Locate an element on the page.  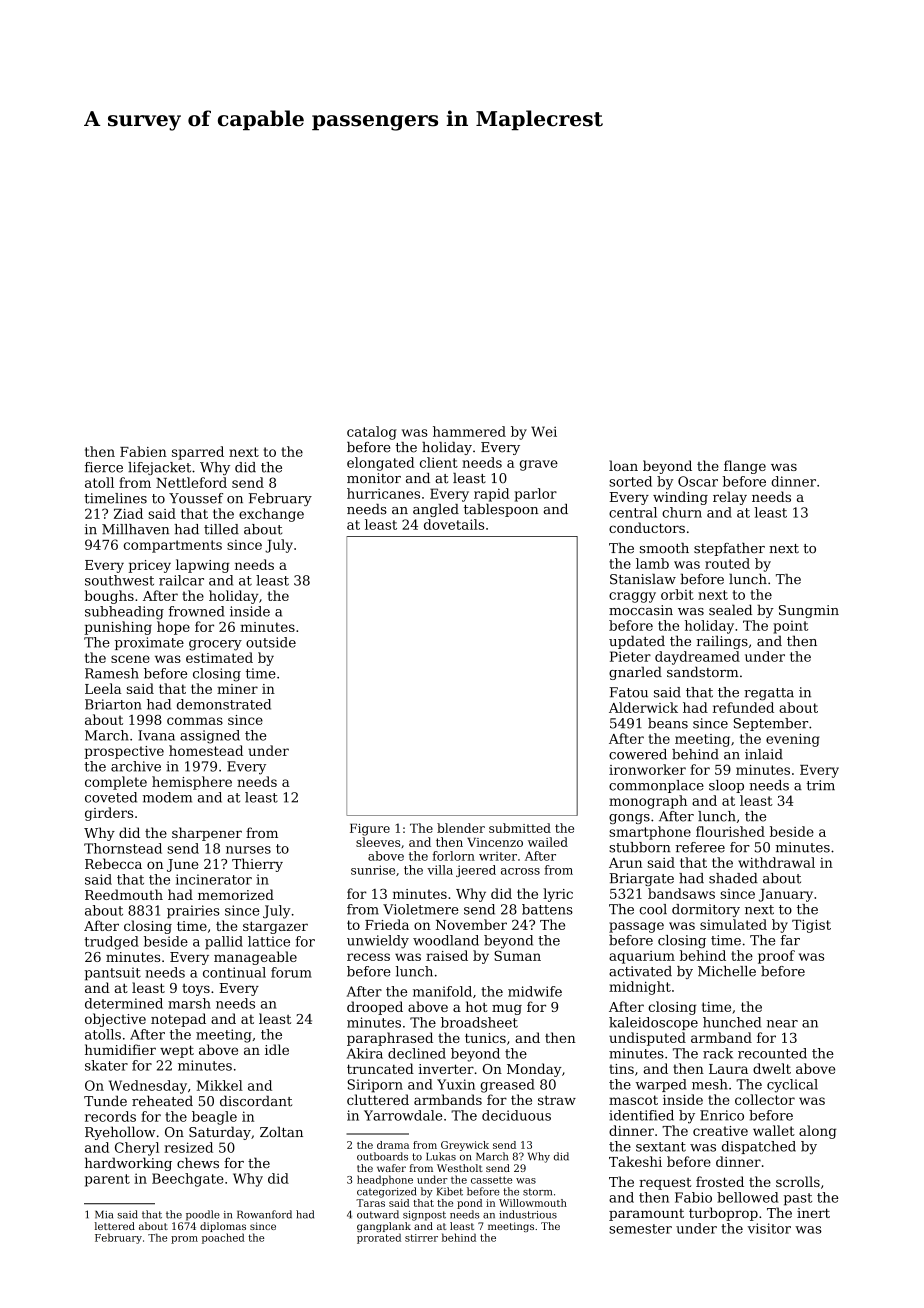
regatta is located at coordinates (769, 694).
